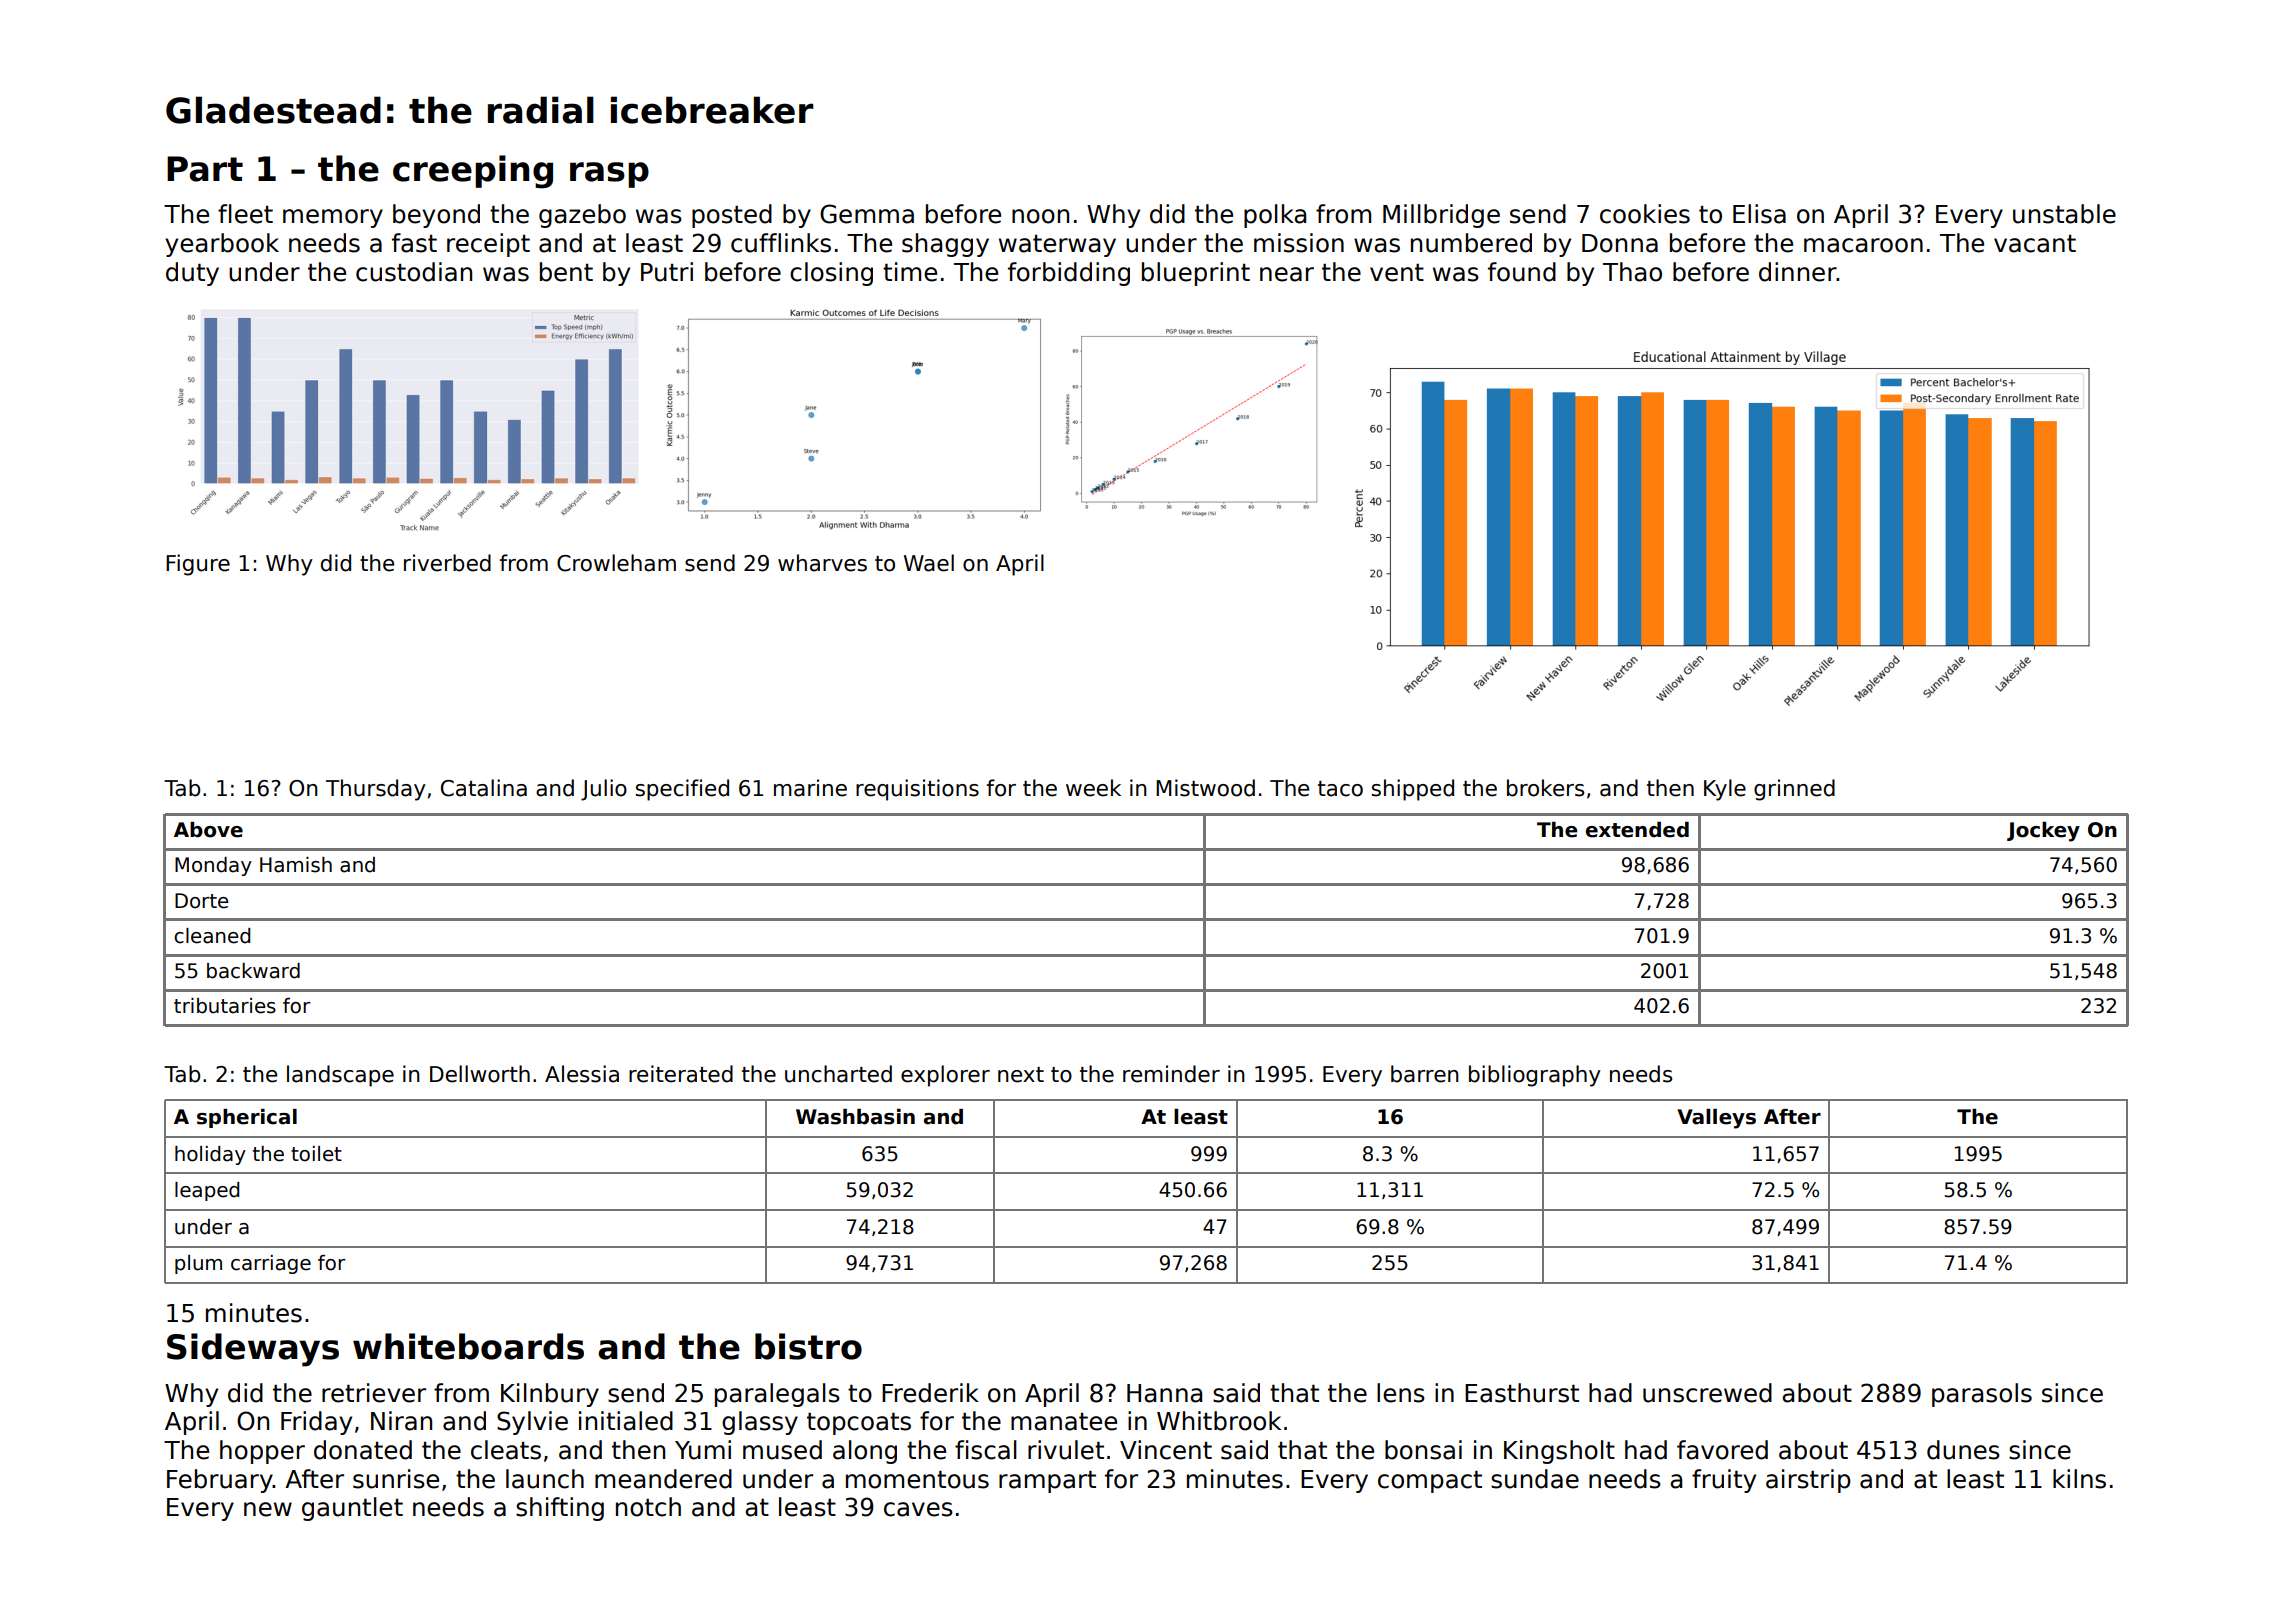  Describe the element at coordinates (667, 272) in the screenshot. I see `Putri` at that location.
